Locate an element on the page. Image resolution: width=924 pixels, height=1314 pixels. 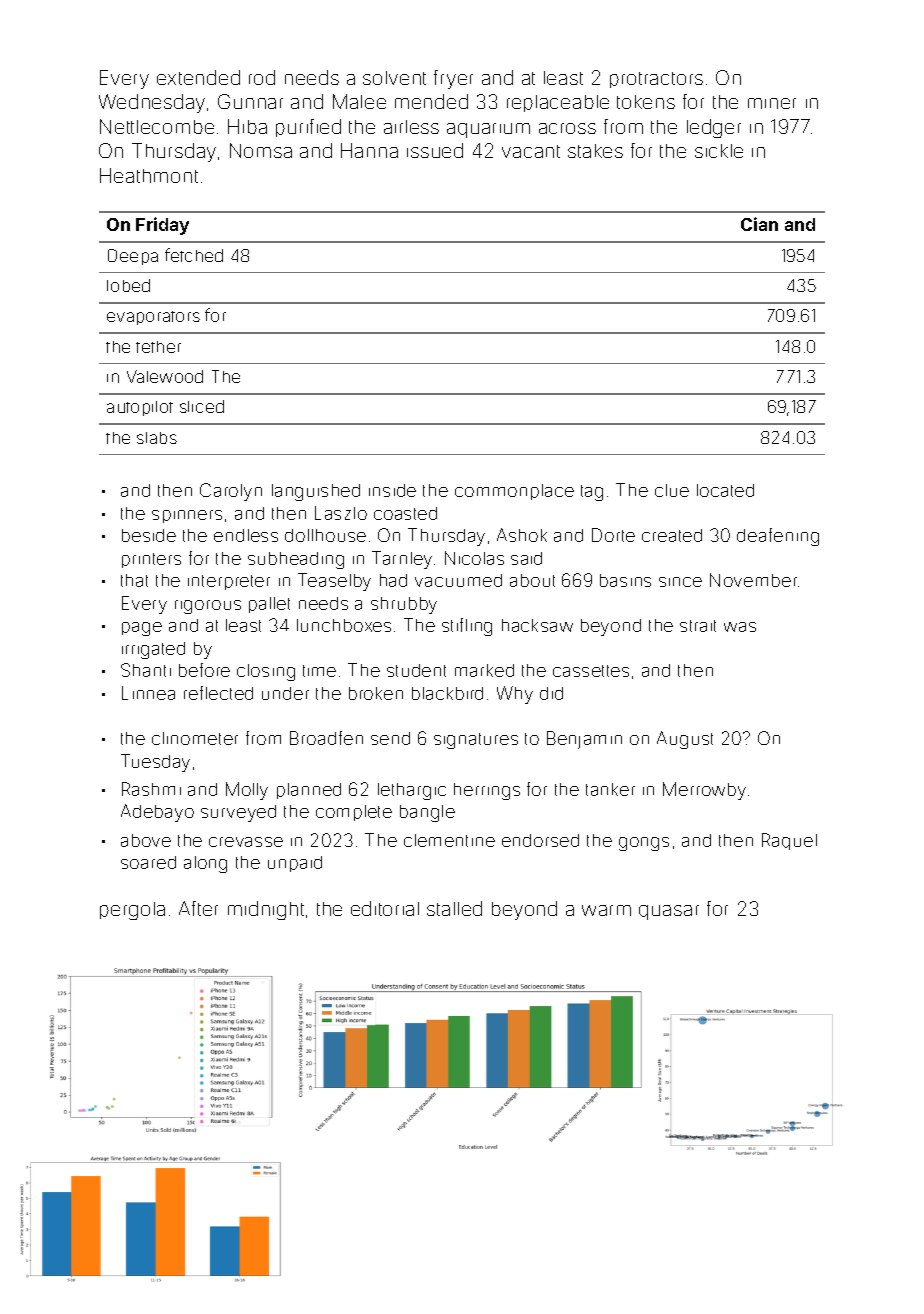
editorial is located at coordinates (385, 908).
